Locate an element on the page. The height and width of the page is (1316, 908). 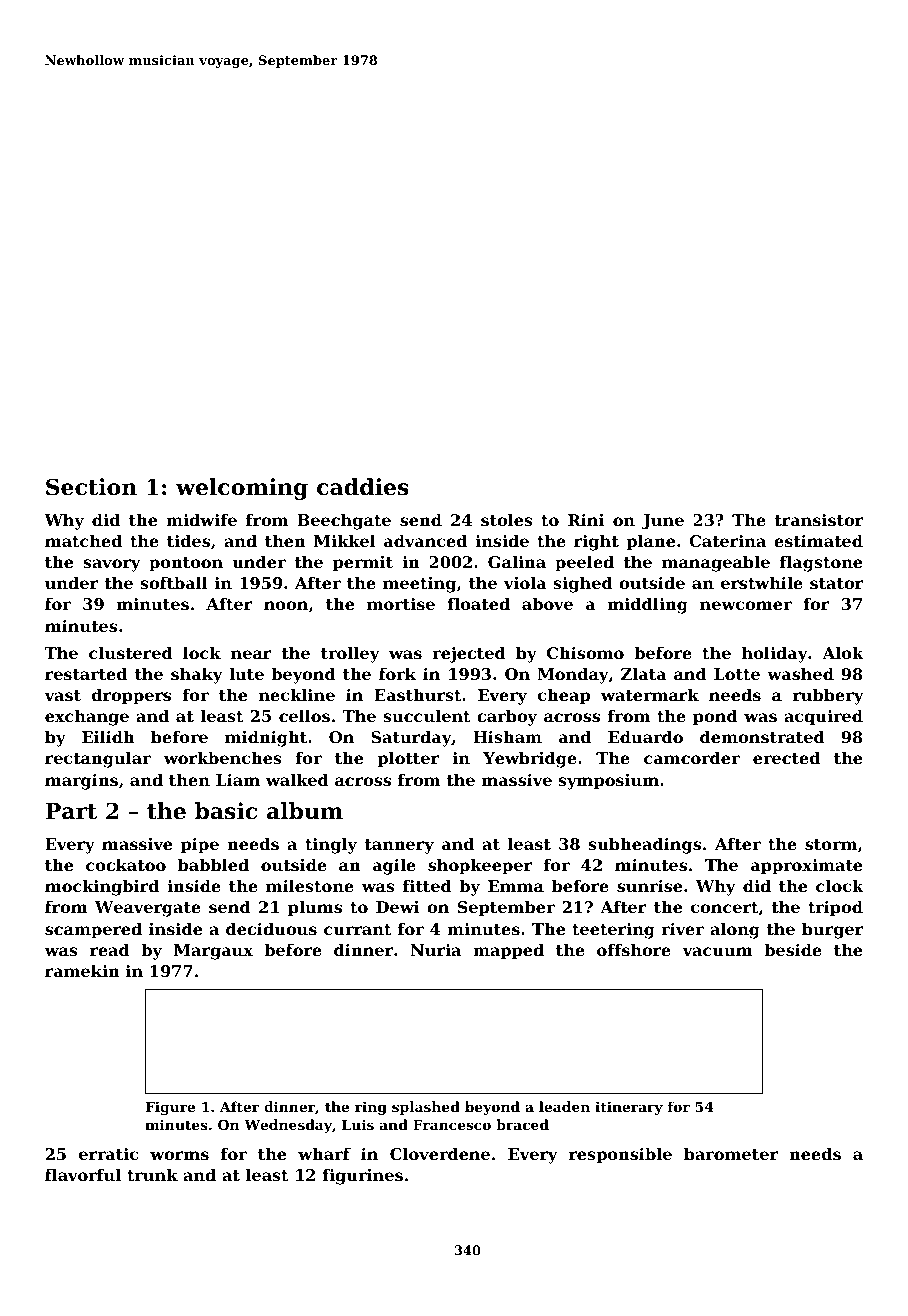
burger is located at coordinates (832, 931).
